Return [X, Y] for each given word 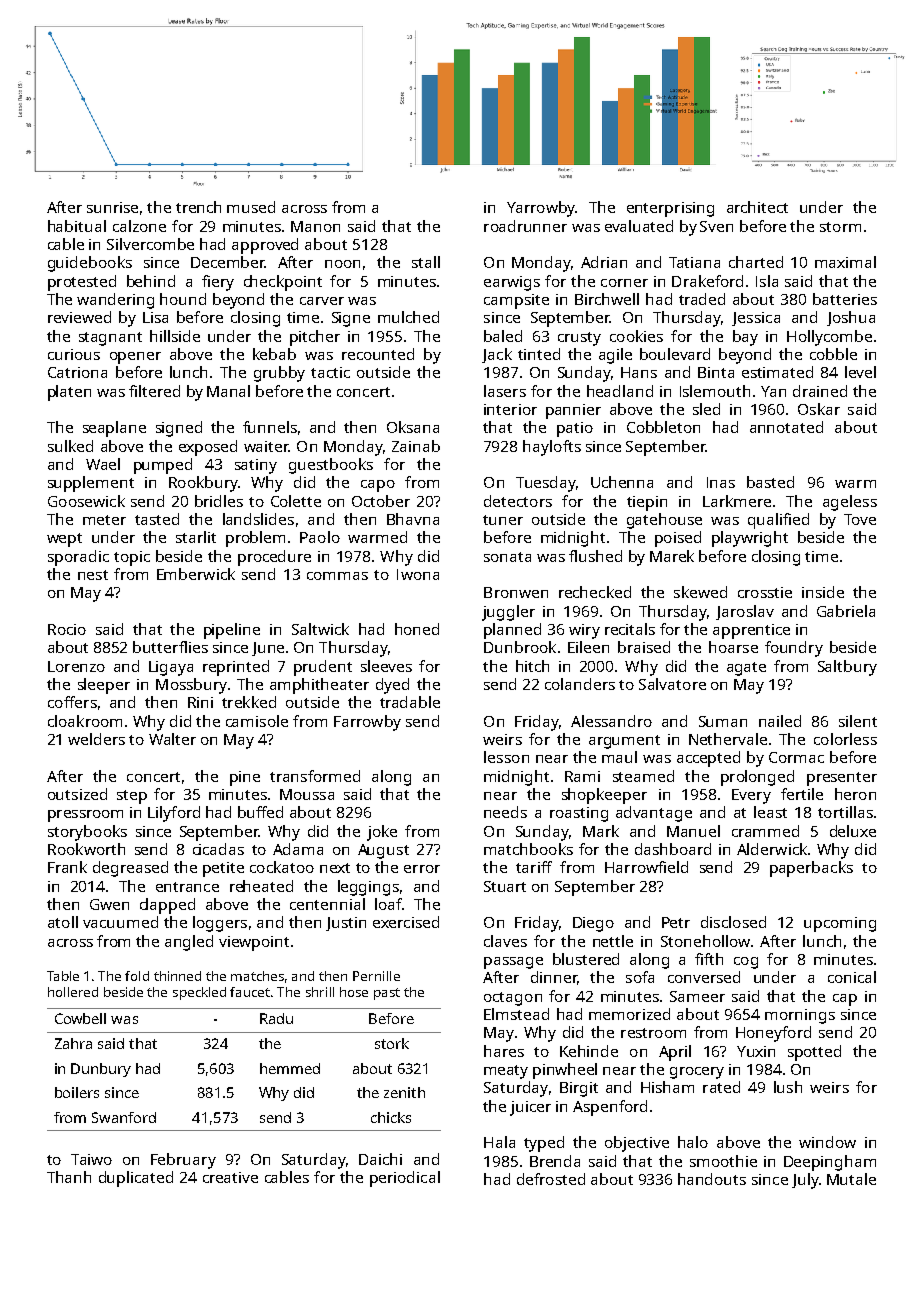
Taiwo [91, 1159]
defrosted [551, 1179]
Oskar [819, 409]
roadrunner [525, 226]
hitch [532, 666]
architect [757, 207]
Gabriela [846, 611]
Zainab [416, 446]
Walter [172, 739]
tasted [157, 519]
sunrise [112, 207]
